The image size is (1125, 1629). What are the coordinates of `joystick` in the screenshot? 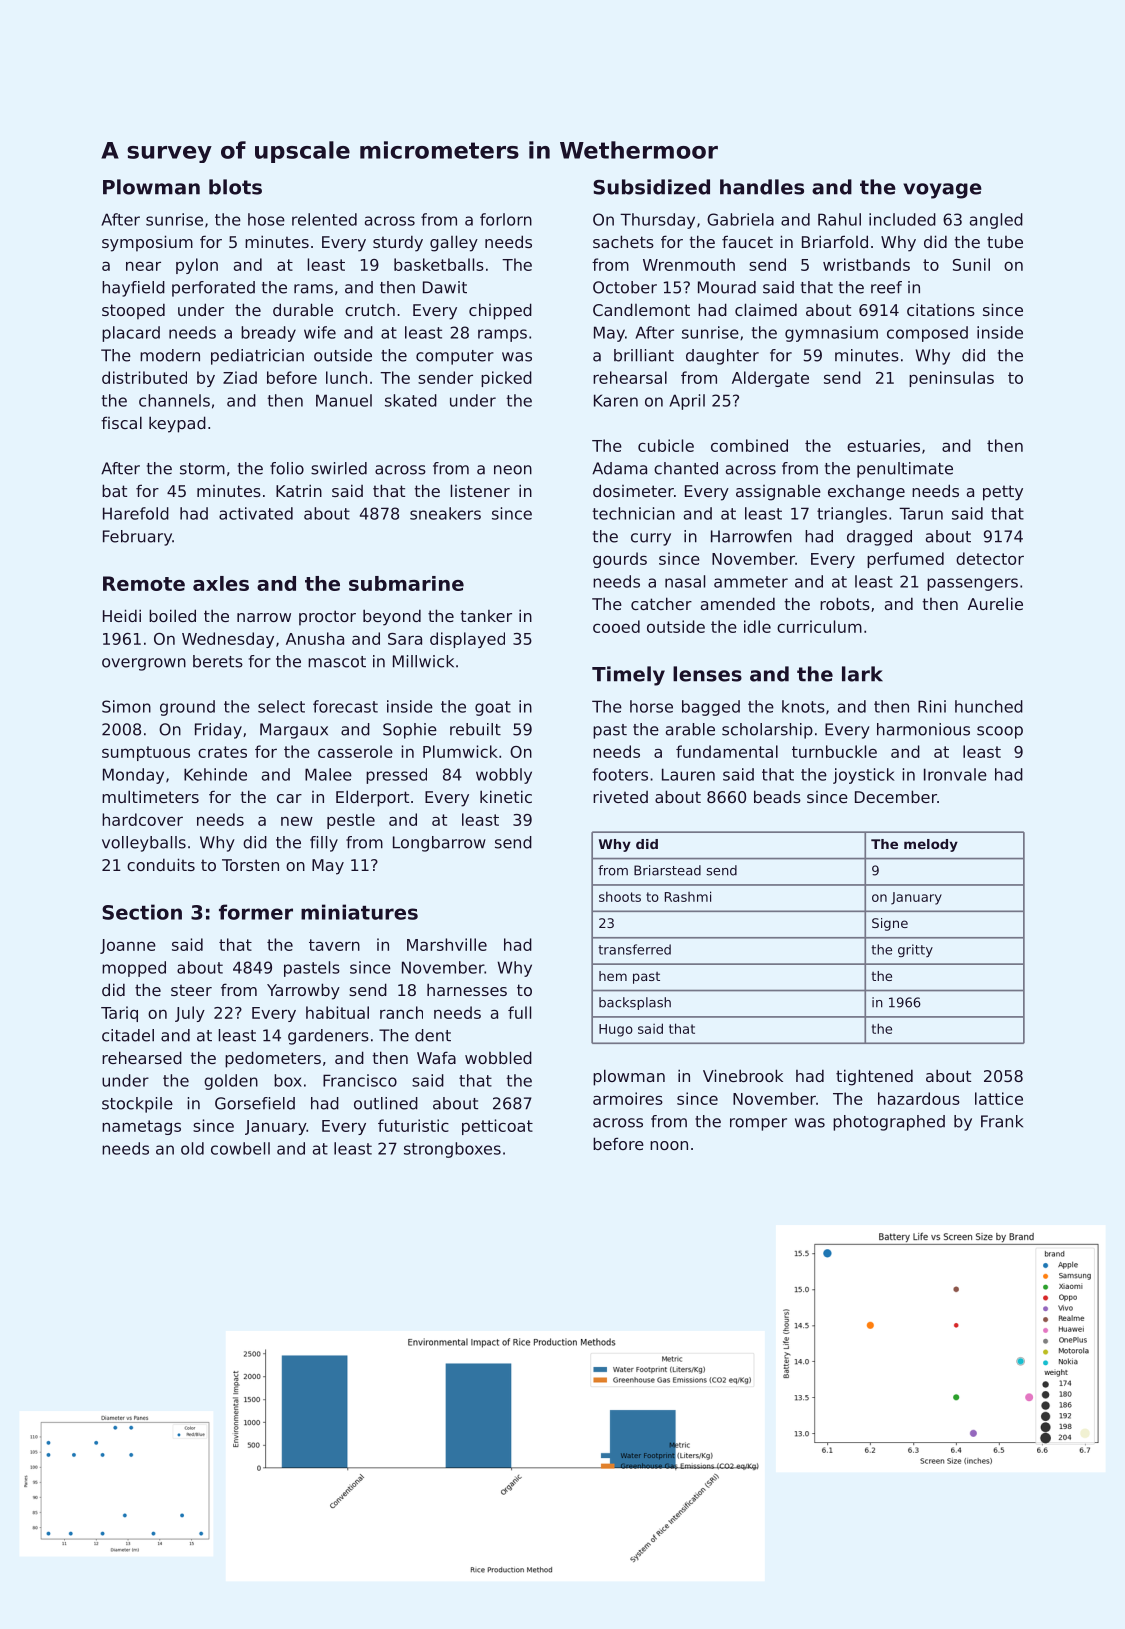 It's located at (864, 776).
